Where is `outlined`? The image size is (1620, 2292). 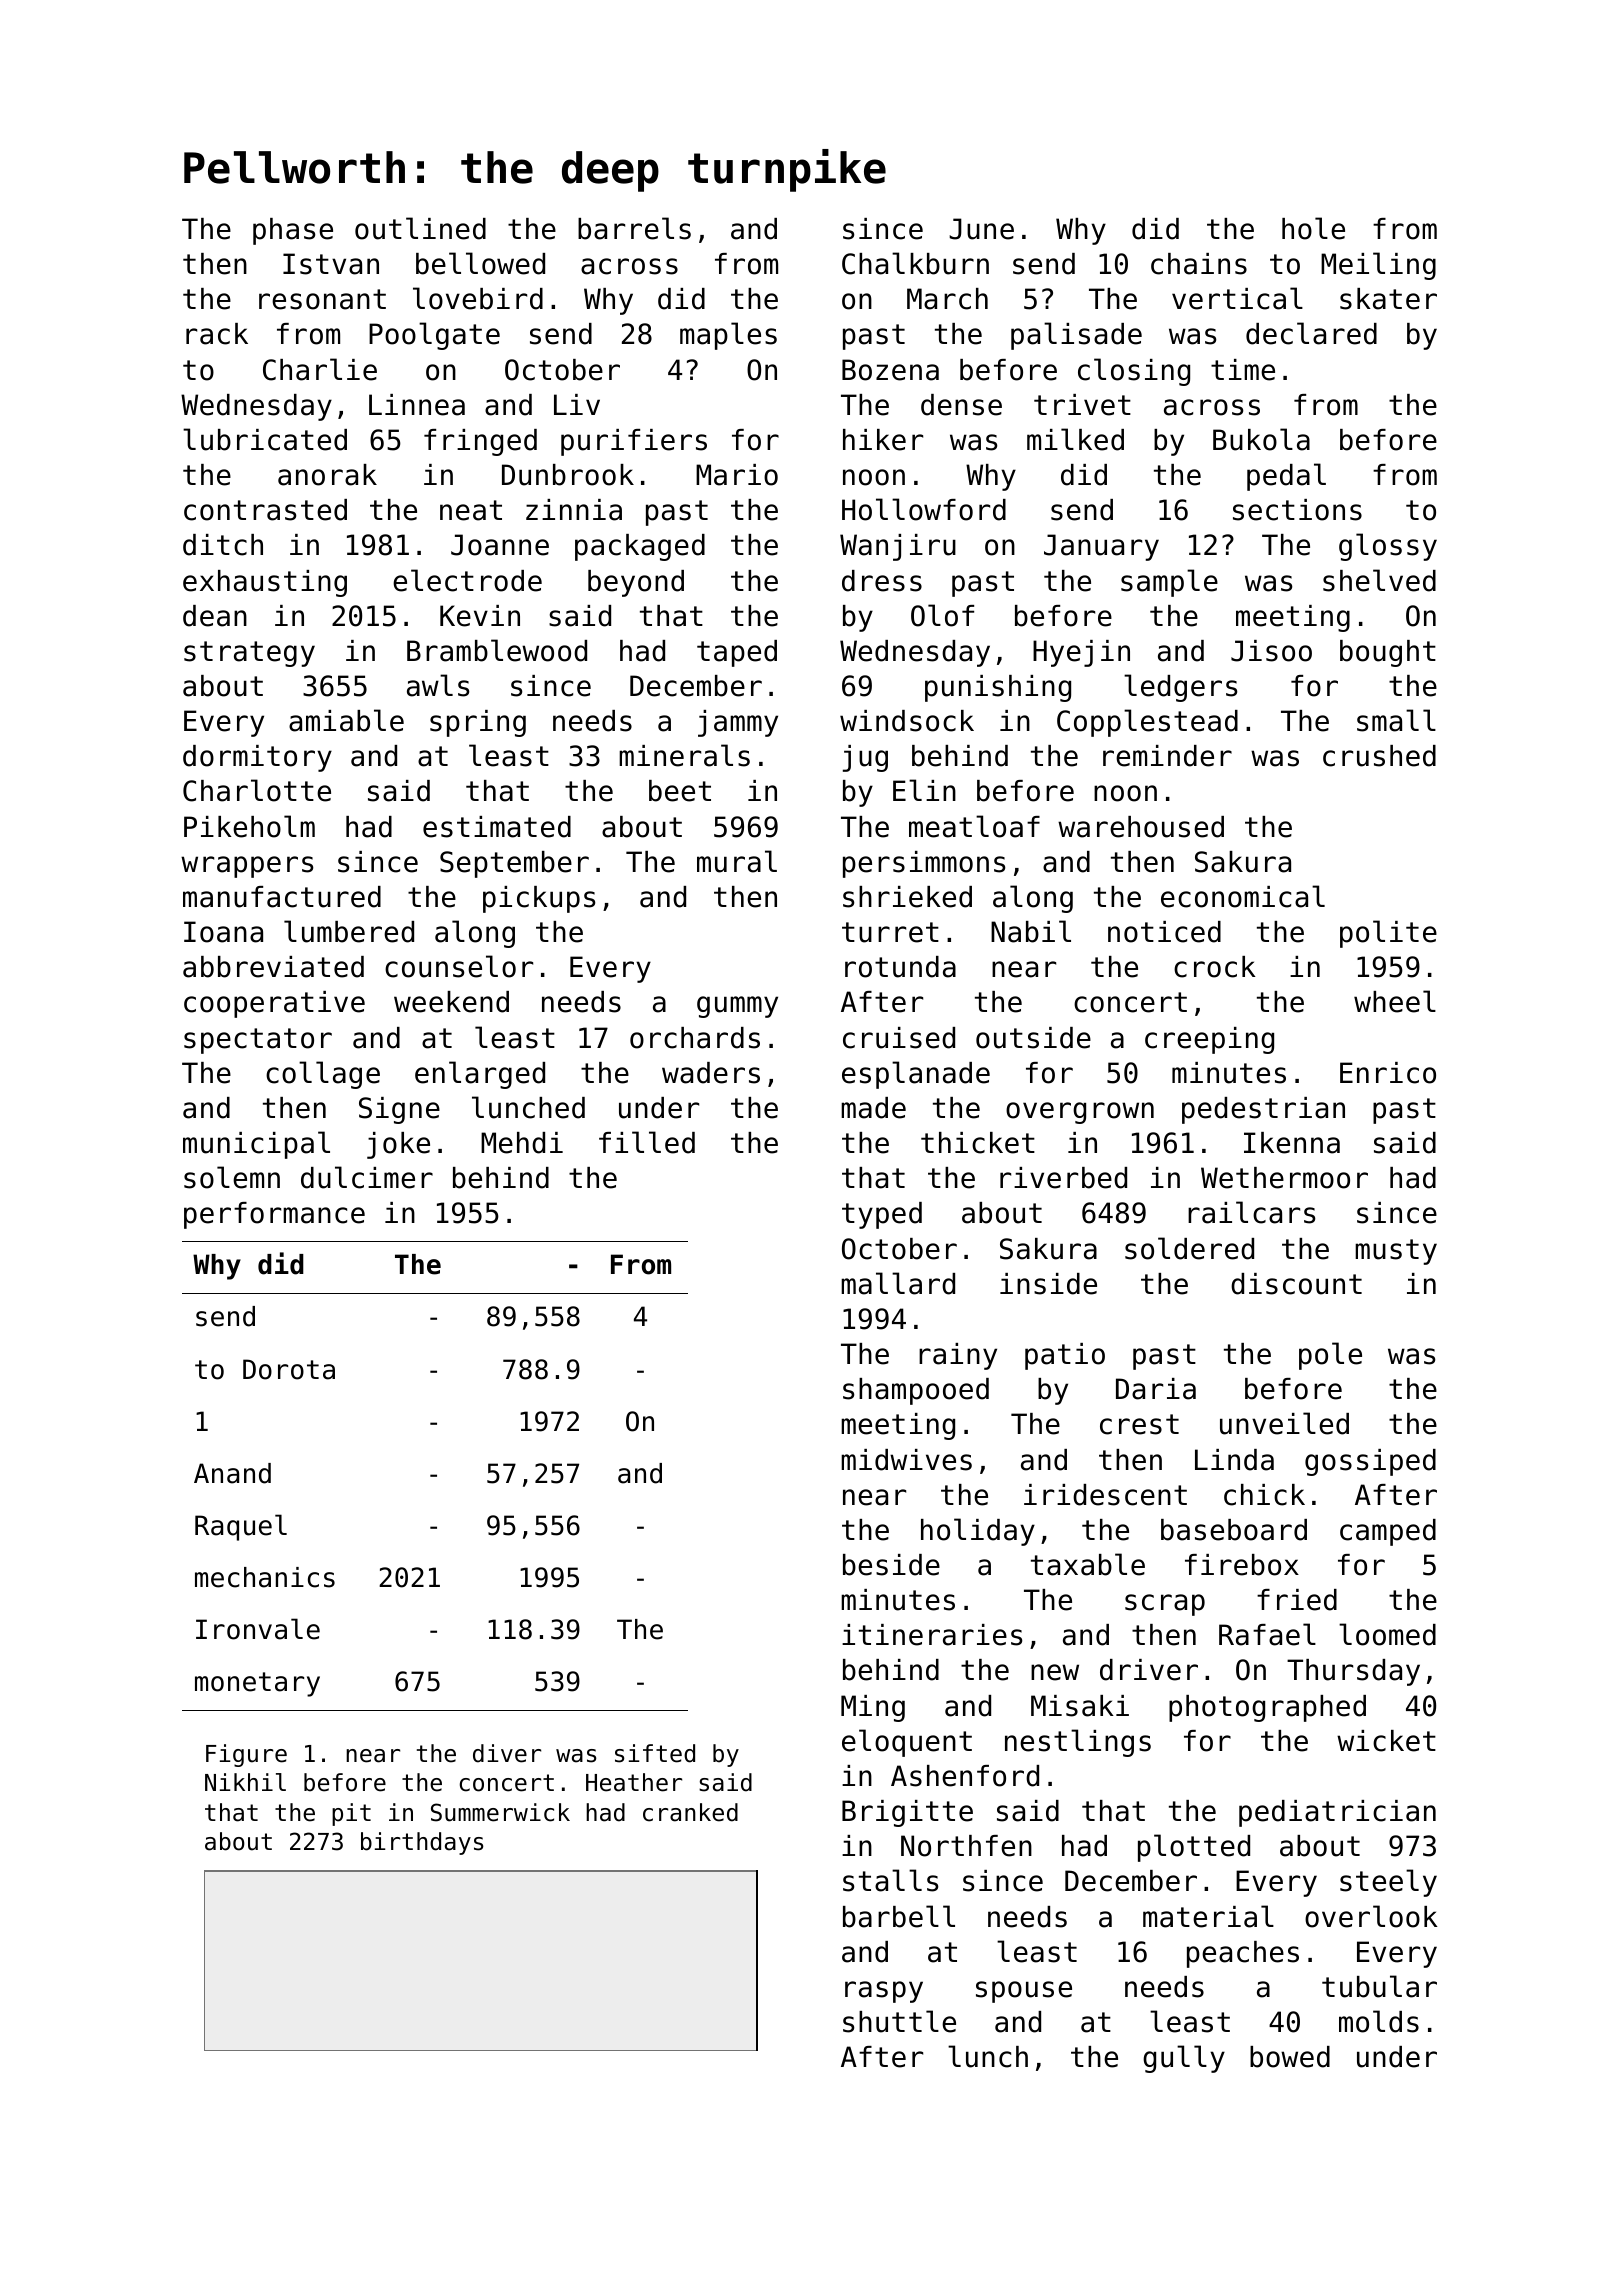 outlined is located at coordinates (420, 228).
